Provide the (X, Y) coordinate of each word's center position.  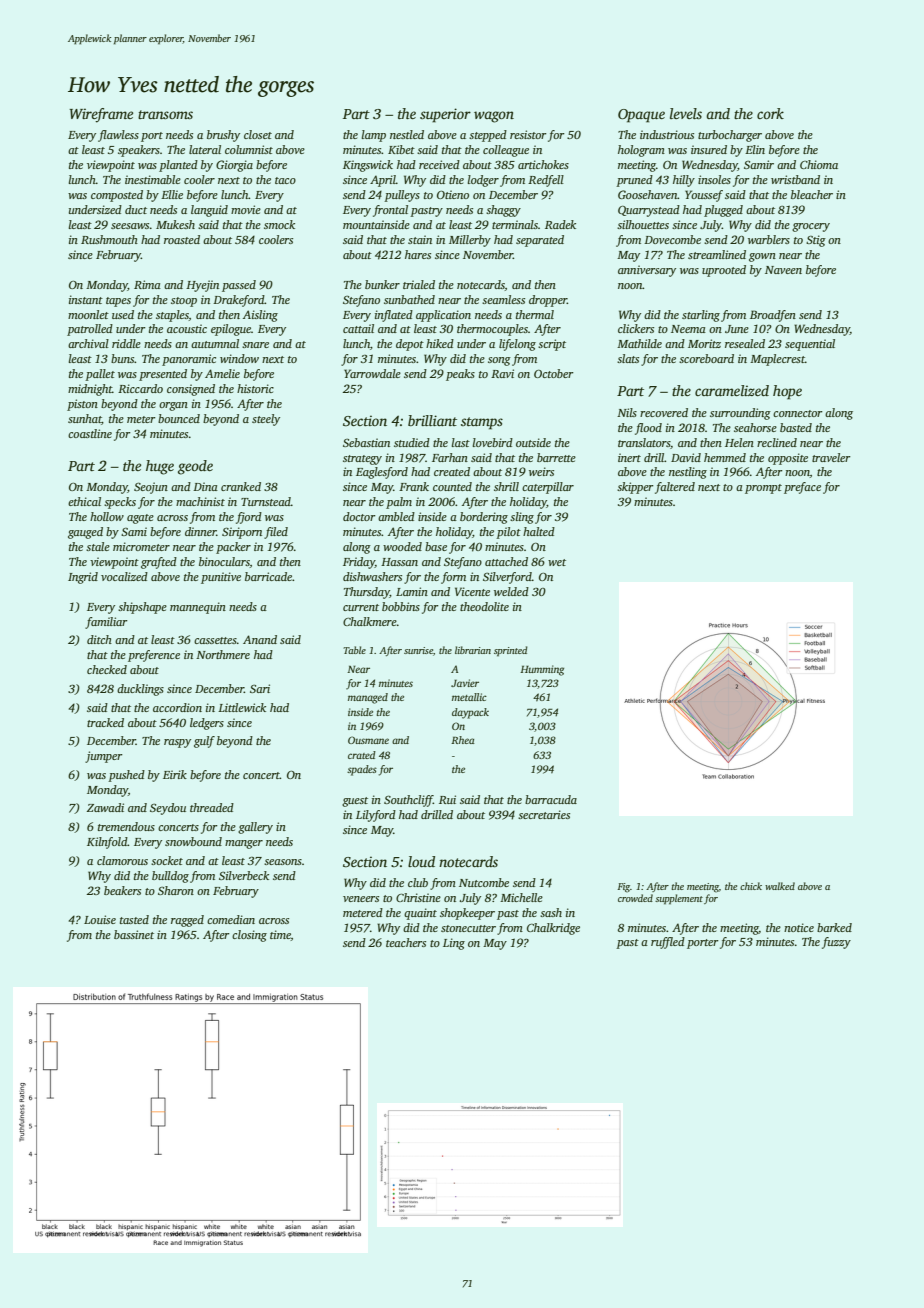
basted (796, 427)
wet (557, 562)
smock (279, 224)
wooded (402, 546)
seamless (503, 299)
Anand (260, 639)
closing (249, 936)
